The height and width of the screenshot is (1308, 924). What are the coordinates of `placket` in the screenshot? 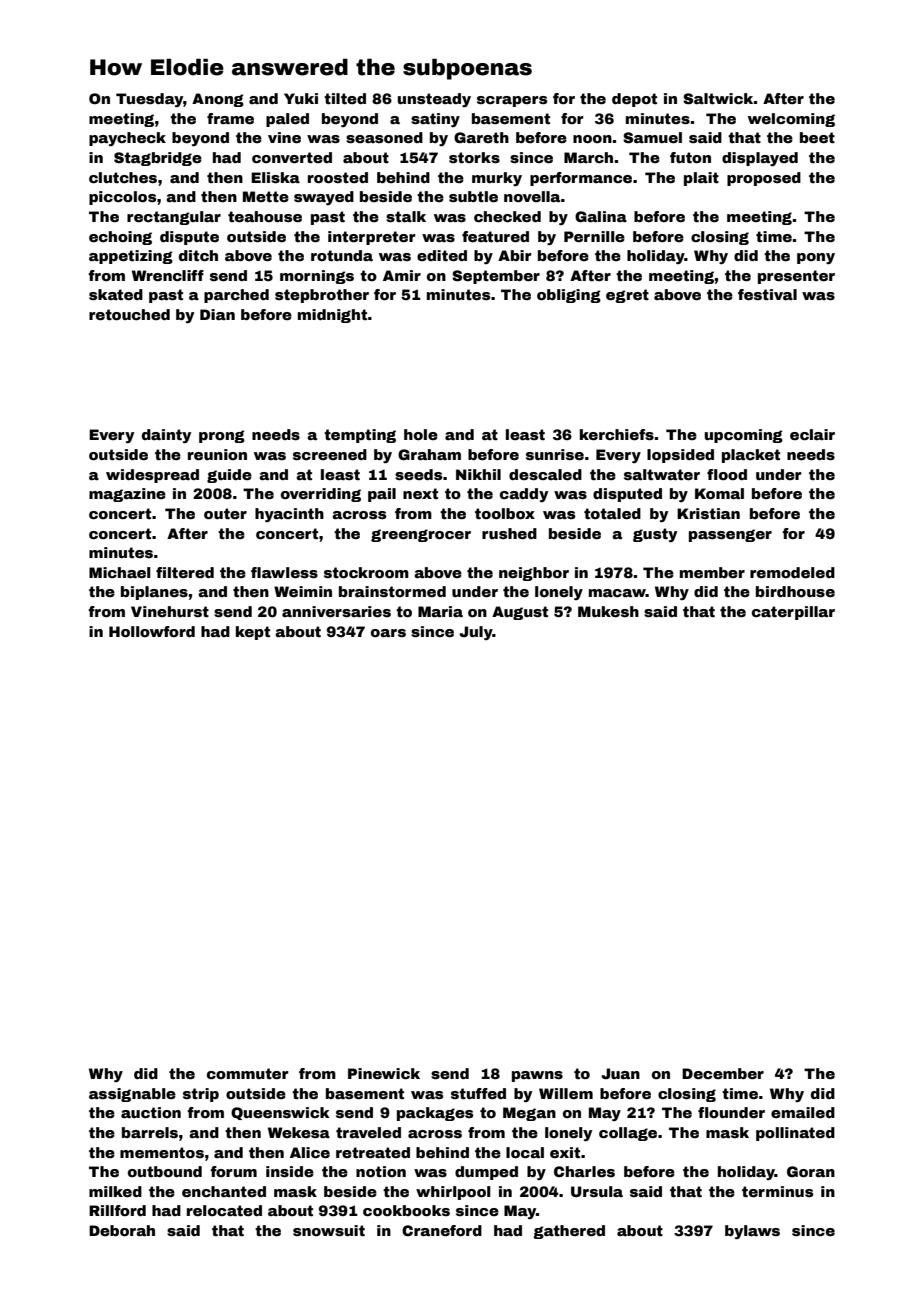 It's located at (751, 456).
